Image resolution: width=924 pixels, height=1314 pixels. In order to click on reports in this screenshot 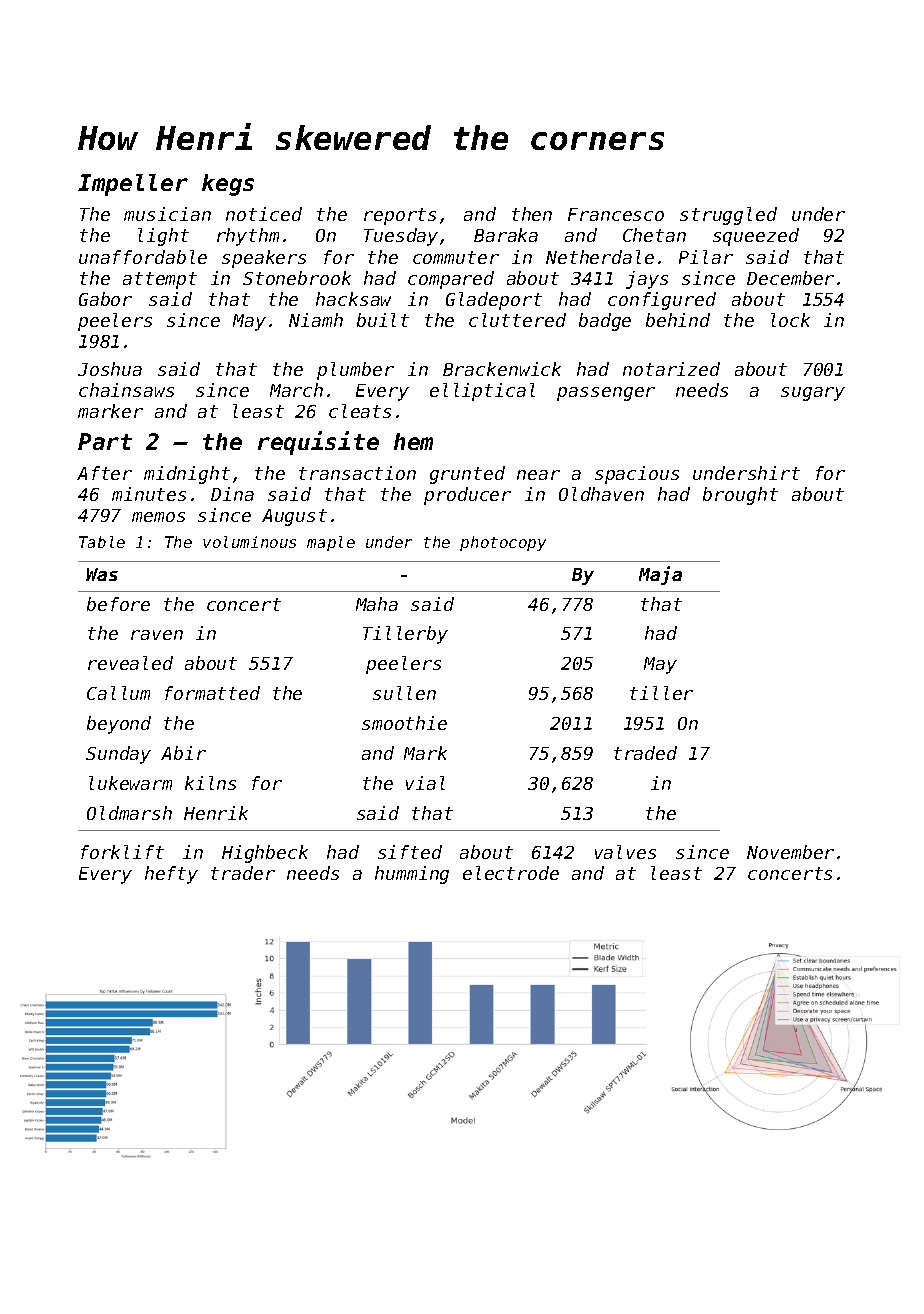, I will do `click(400, 216)`.
